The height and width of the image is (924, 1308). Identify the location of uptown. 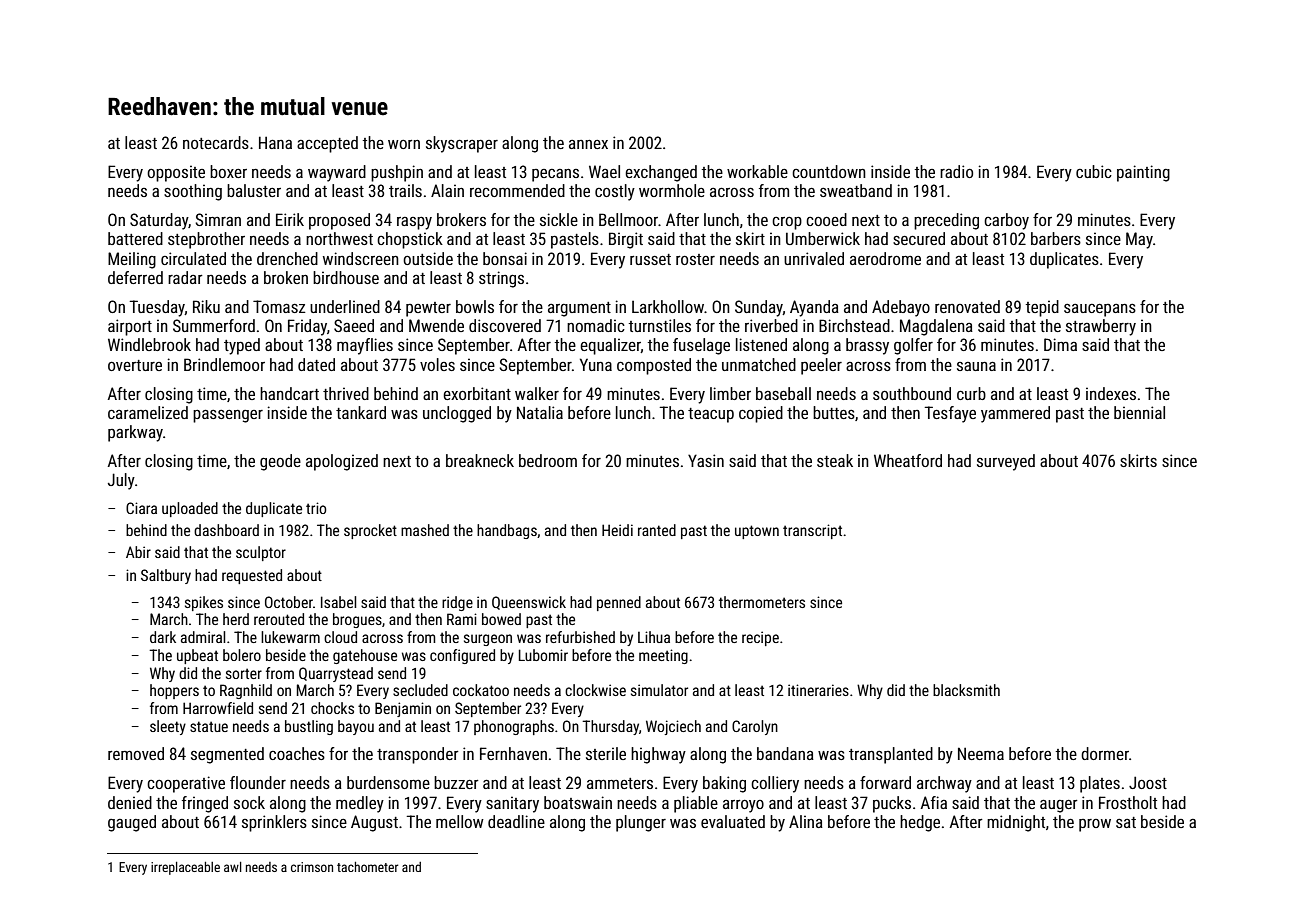
(757, 532).
